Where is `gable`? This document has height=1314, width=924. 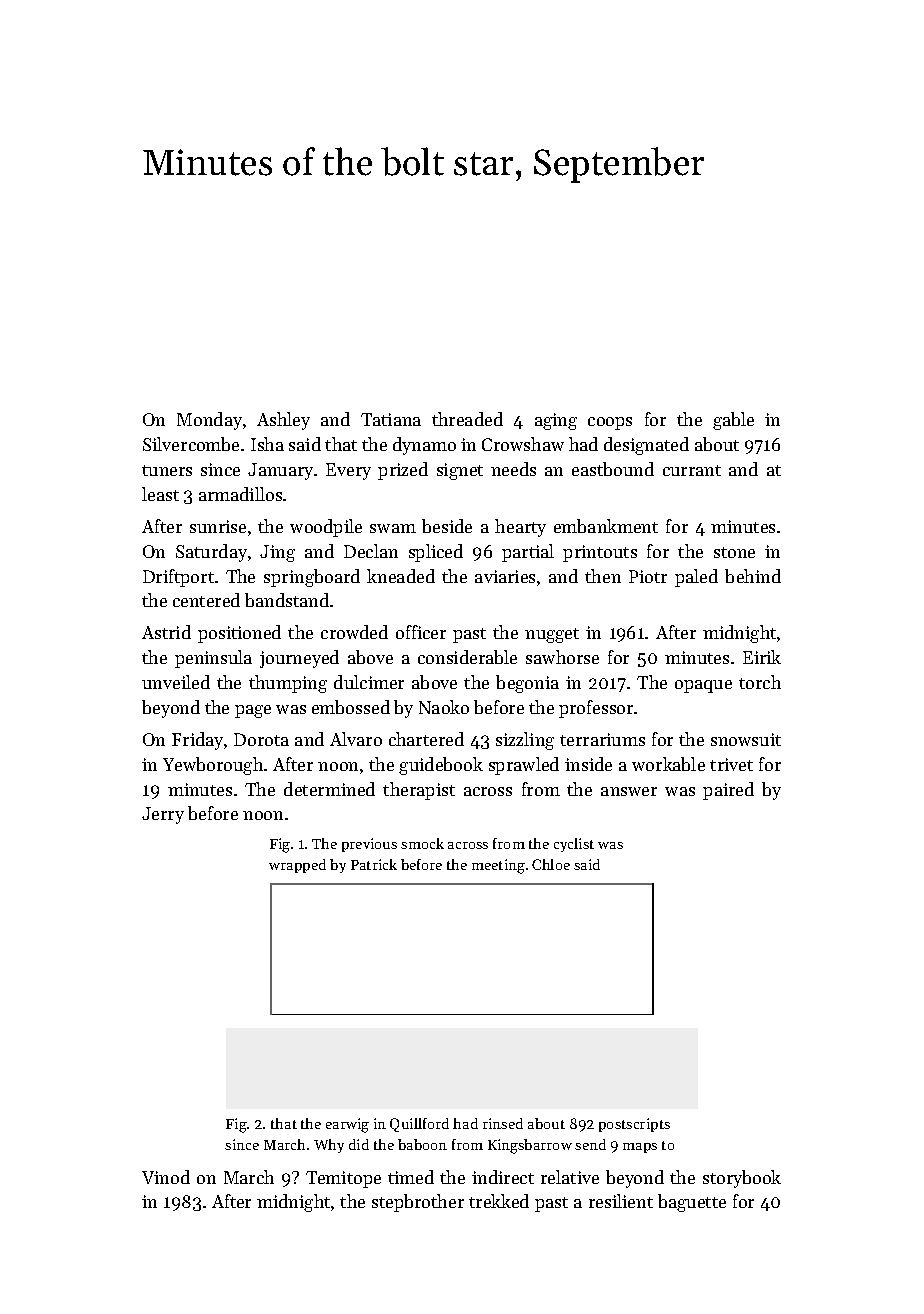 gable is located at coordinates (733, 421).
